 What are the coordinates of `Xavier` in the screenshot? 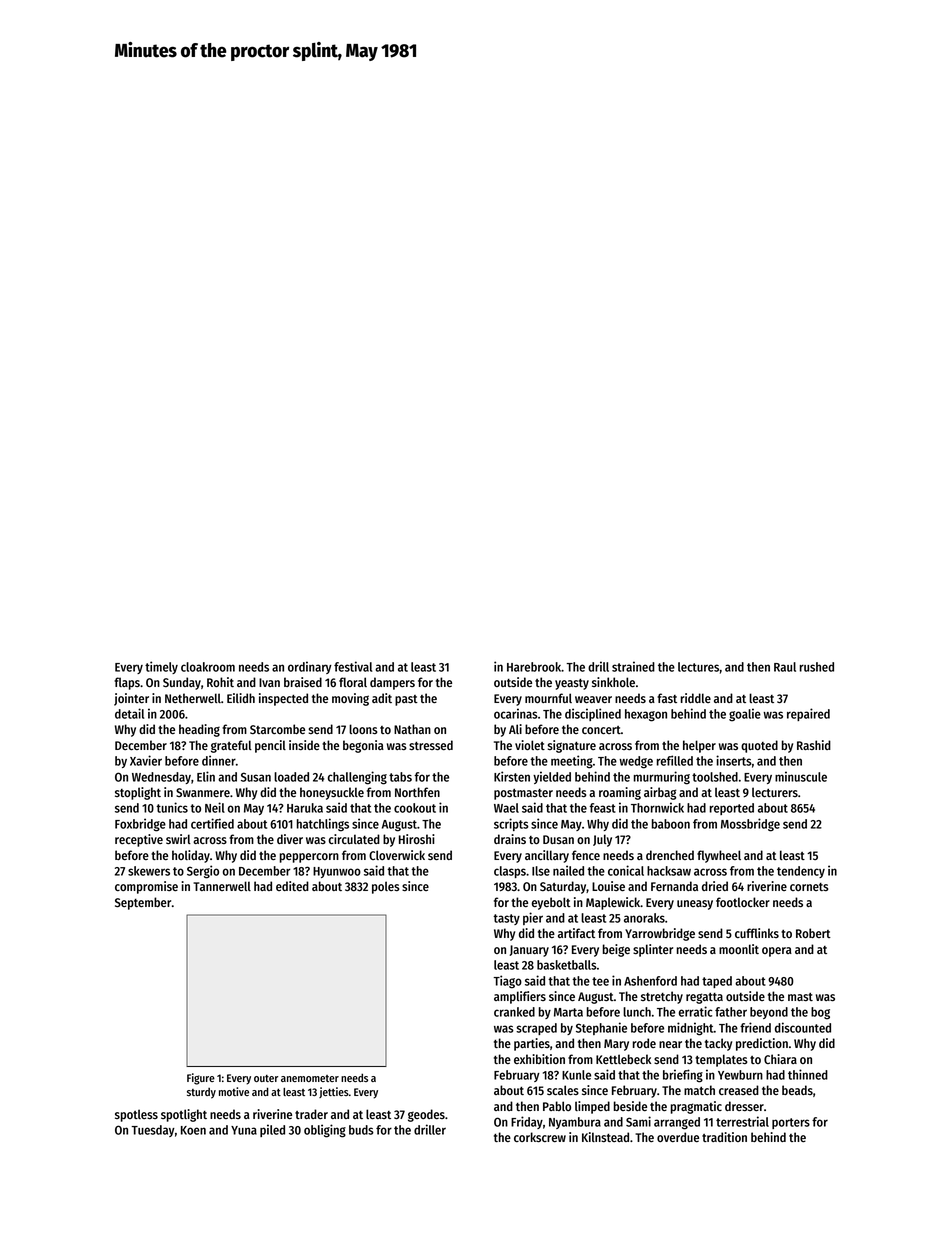 It's located at (146, 760).
